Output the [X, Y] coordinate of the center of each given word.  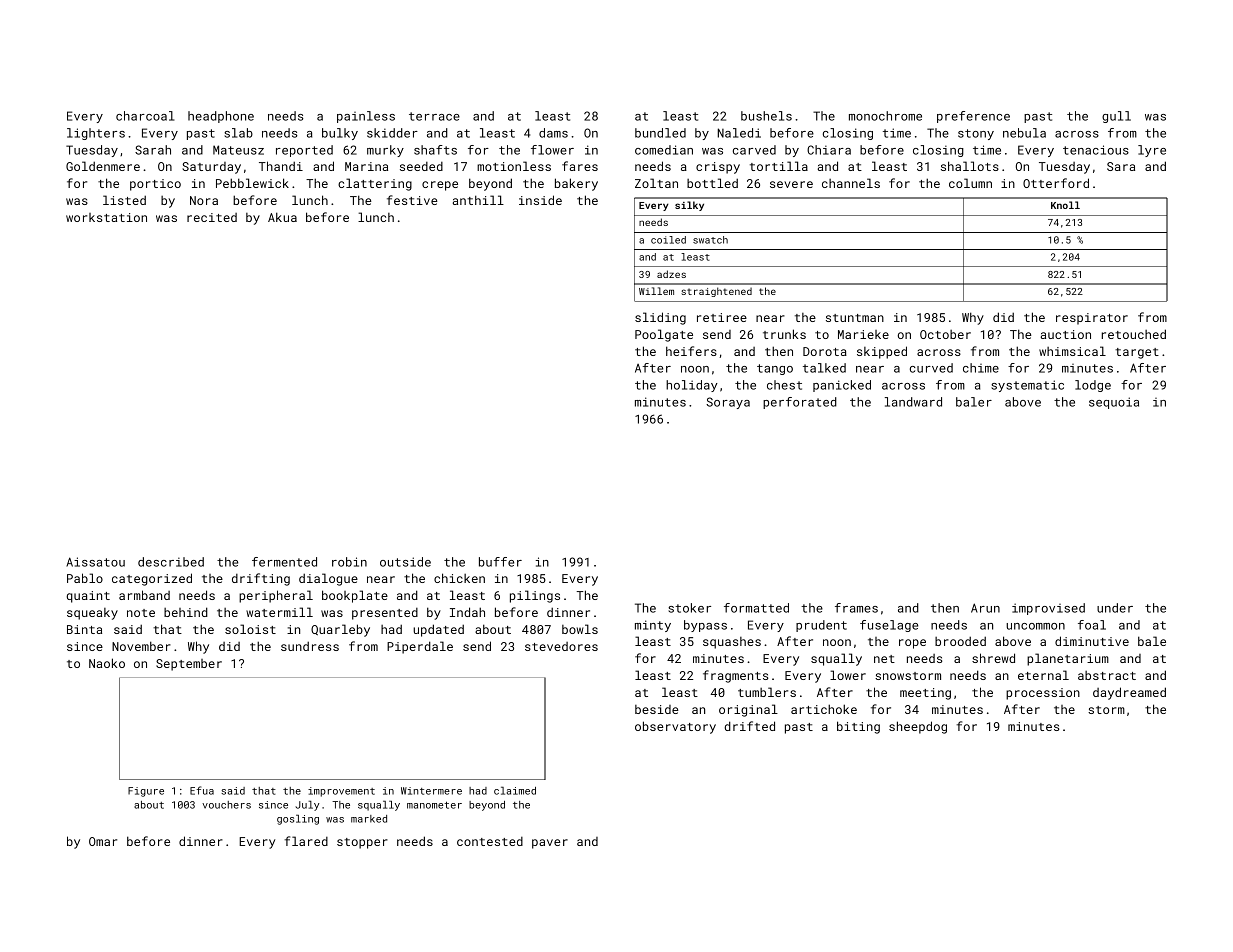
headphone [221, 117]
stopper [362, 843]
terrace [434, 116]
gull [1116, 117]
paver [550, 844]
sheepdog [918, 727]
